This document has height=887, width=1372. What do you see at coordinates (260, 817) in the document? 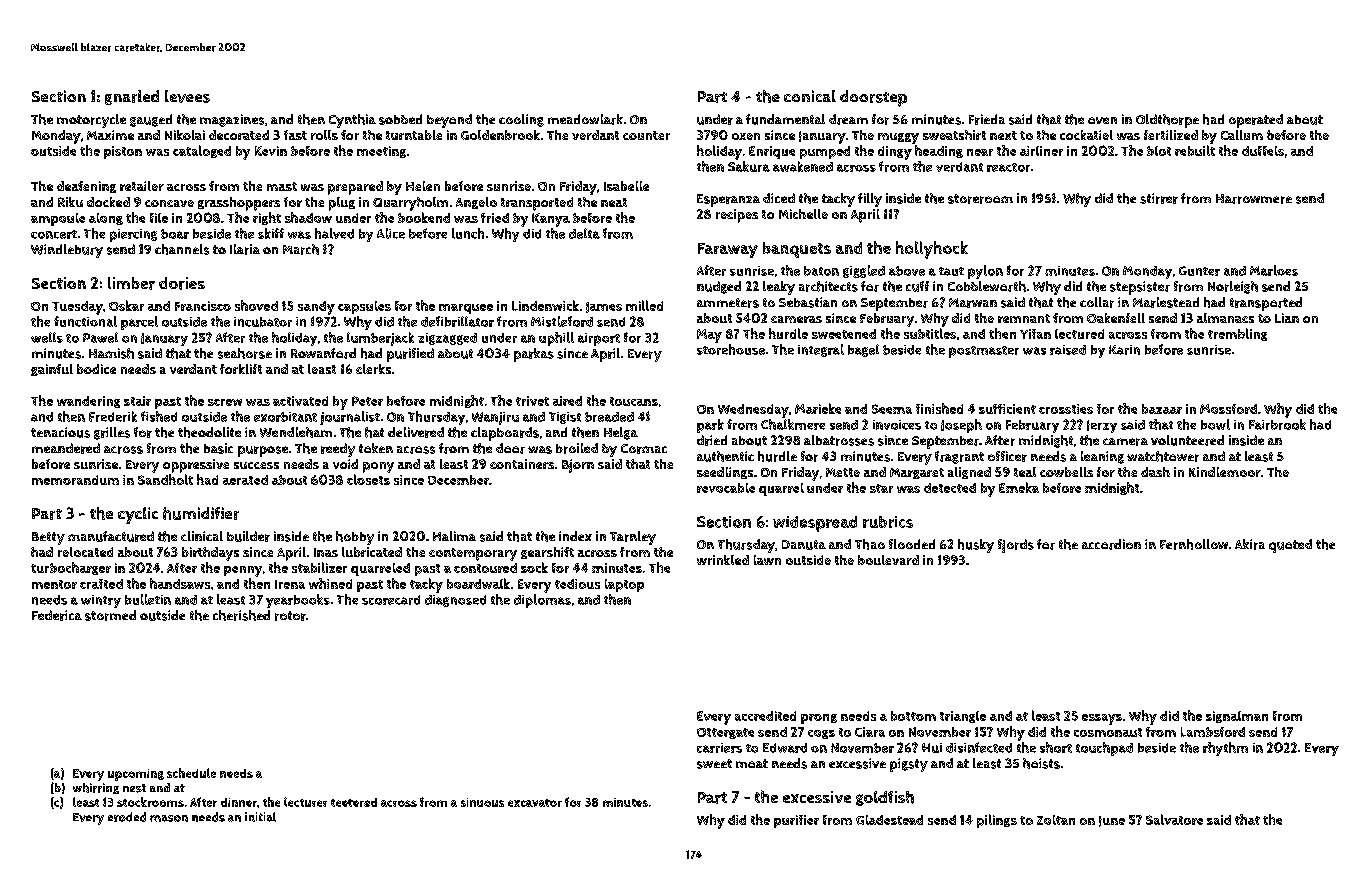
I see `initial` at bounding box center [260, 817].
